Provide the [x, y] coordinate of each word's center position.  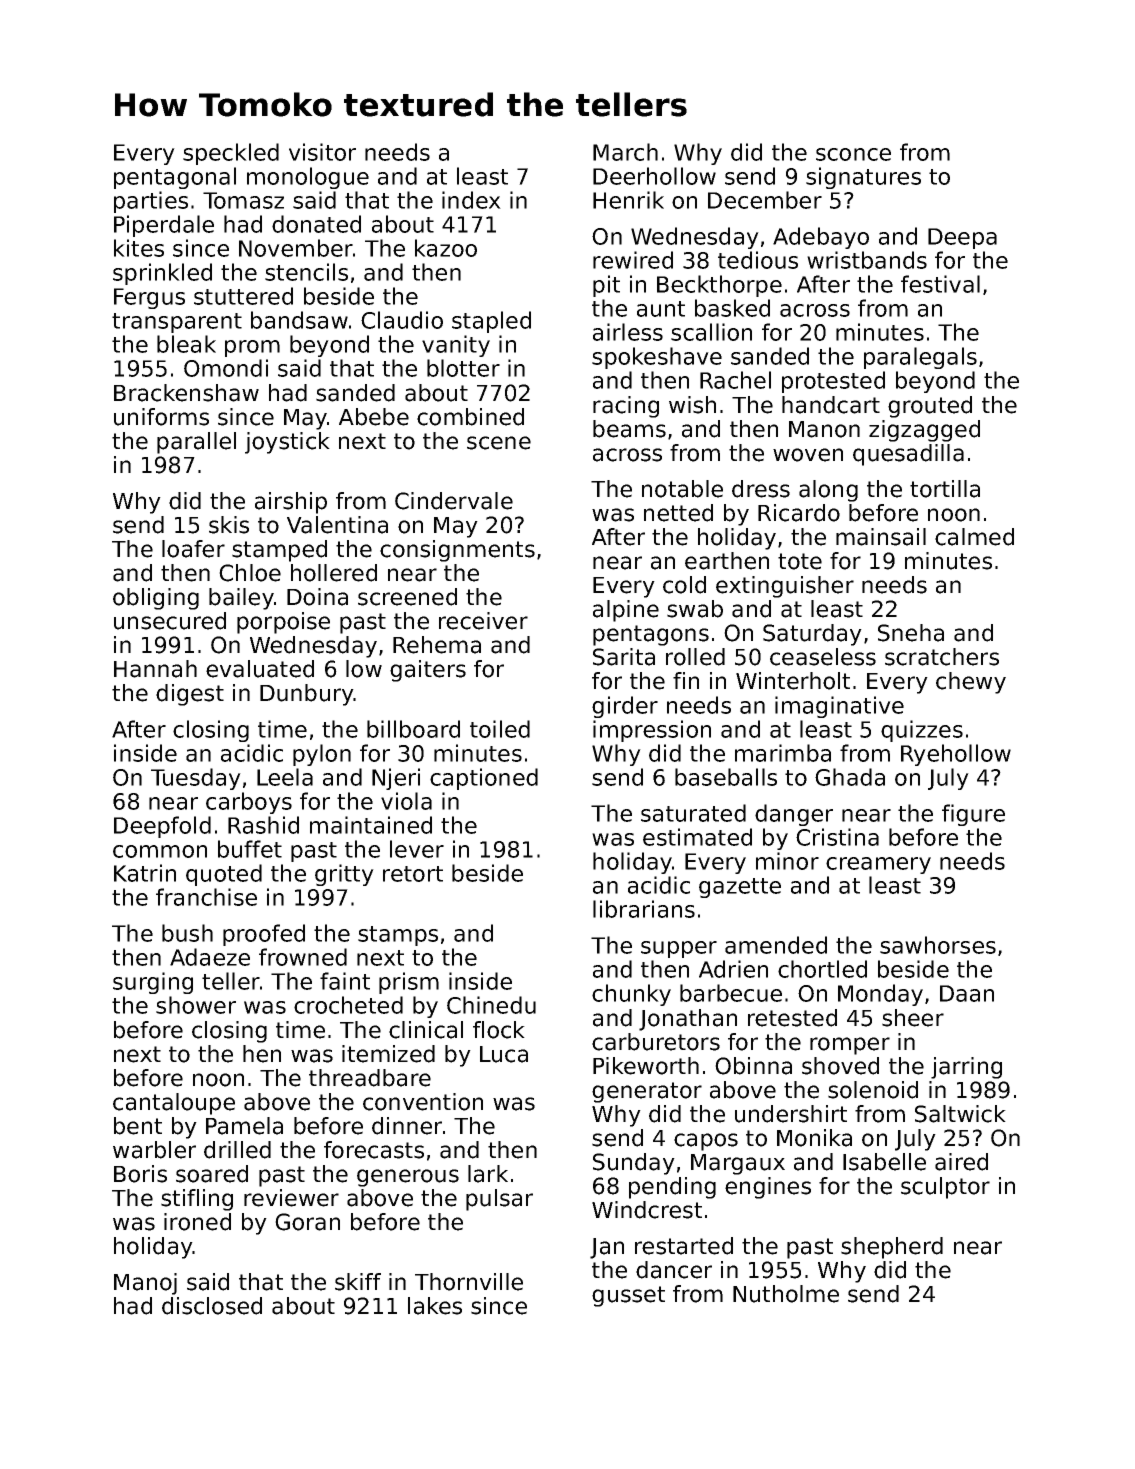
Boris [140, 1174]
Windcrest [647, 1210]
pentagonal [175, 178]
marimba [783, 753]
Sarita [624, 657]
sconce [853, 154]
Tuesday [196, 779]
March [625, 152]
